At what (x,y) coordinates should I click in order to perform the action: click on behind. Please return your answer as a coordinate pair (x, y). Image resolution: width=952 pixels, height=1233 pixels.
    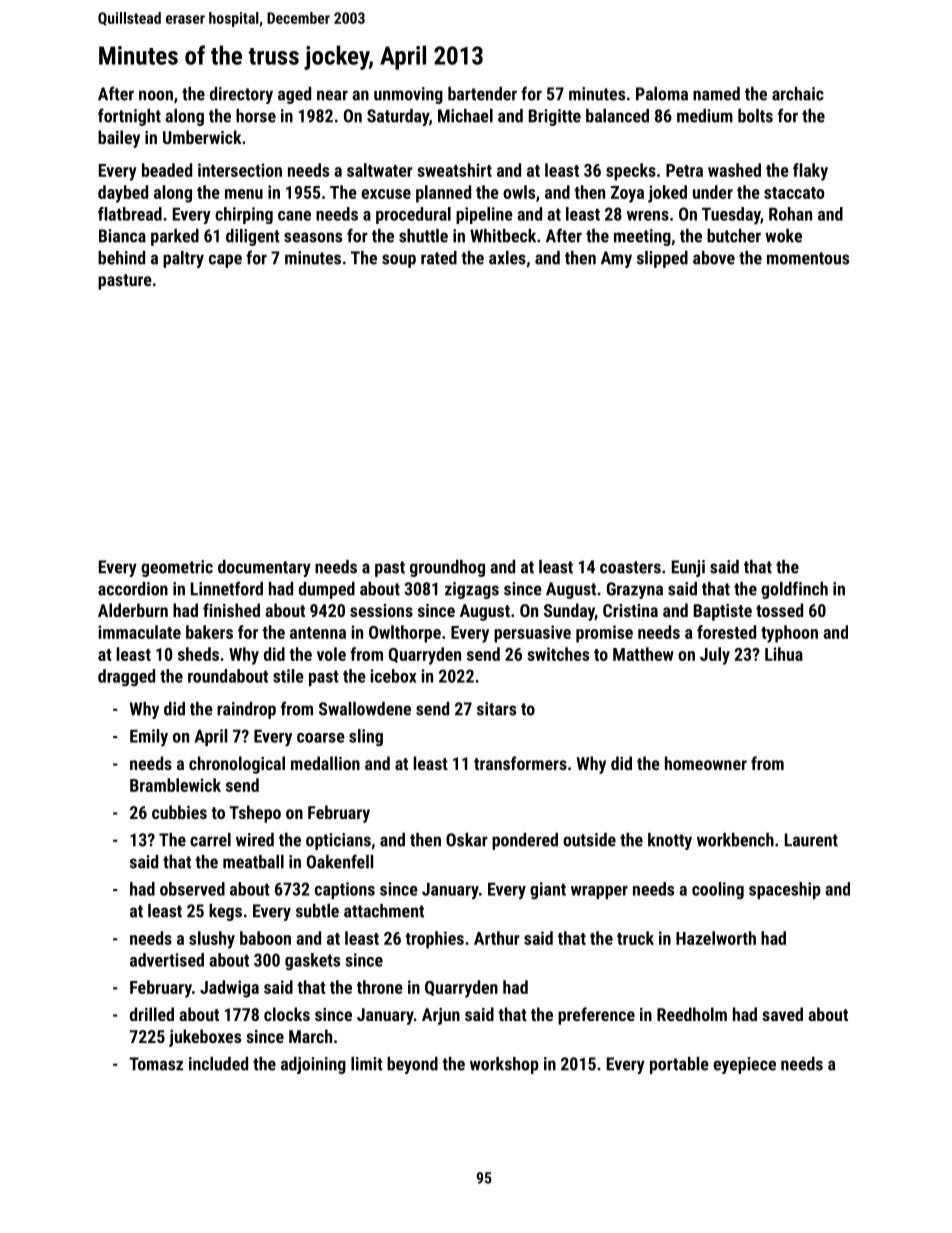
    Looking at the image, I should click on (121, 258).
